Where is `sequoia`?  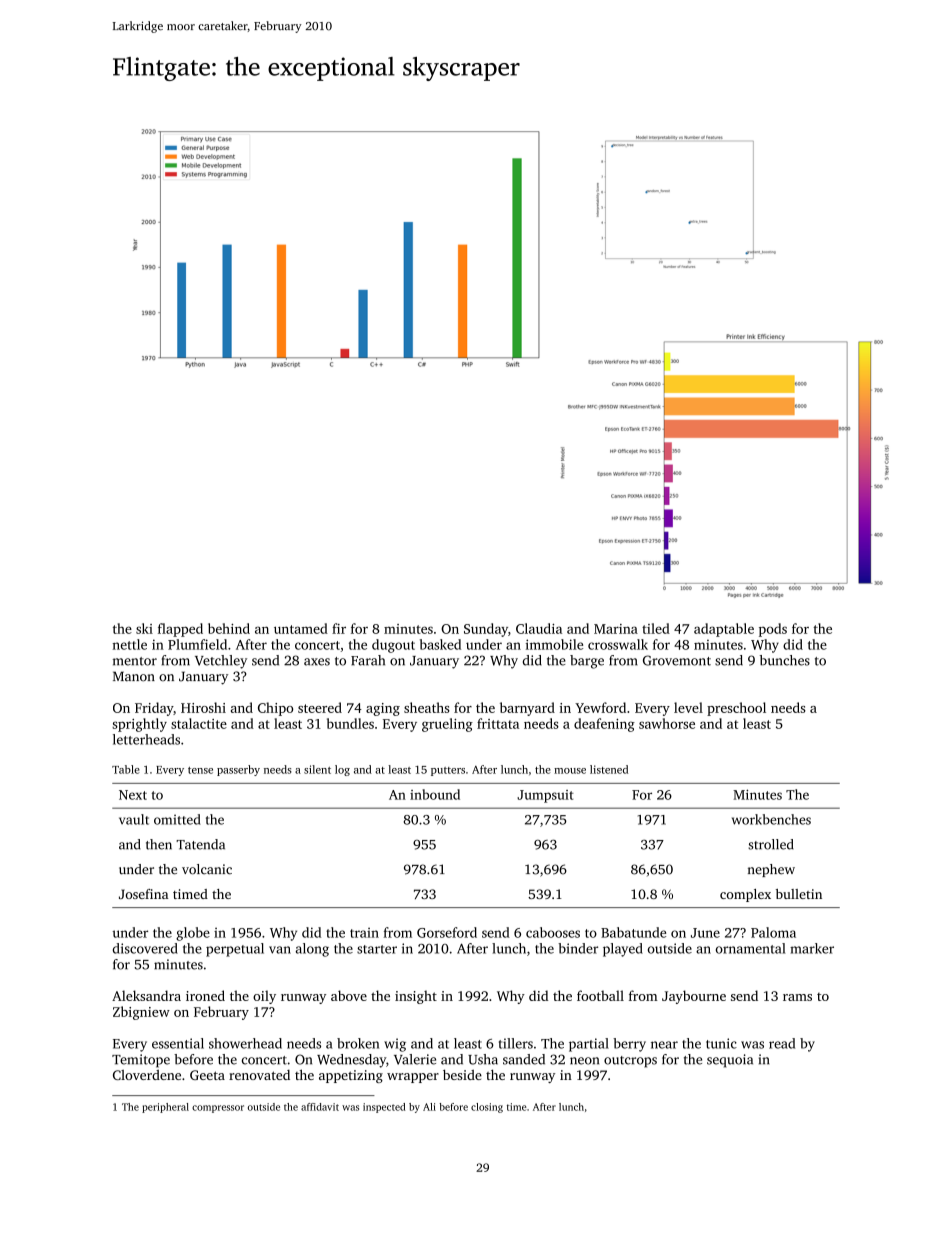
sequoia is located at coordinates (730, 1061).
